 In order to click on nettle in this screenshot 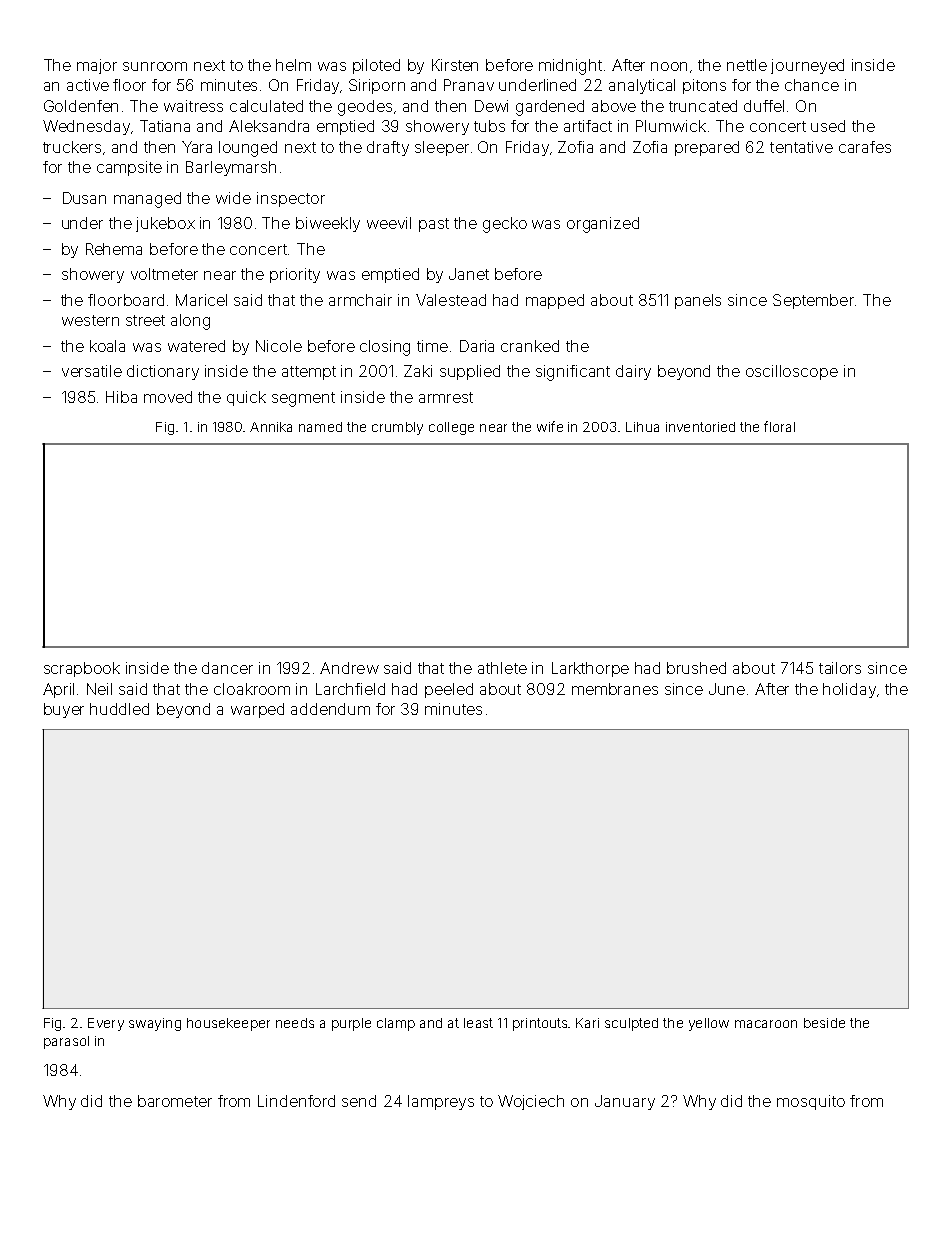, I will do `click(747, 65)`.
